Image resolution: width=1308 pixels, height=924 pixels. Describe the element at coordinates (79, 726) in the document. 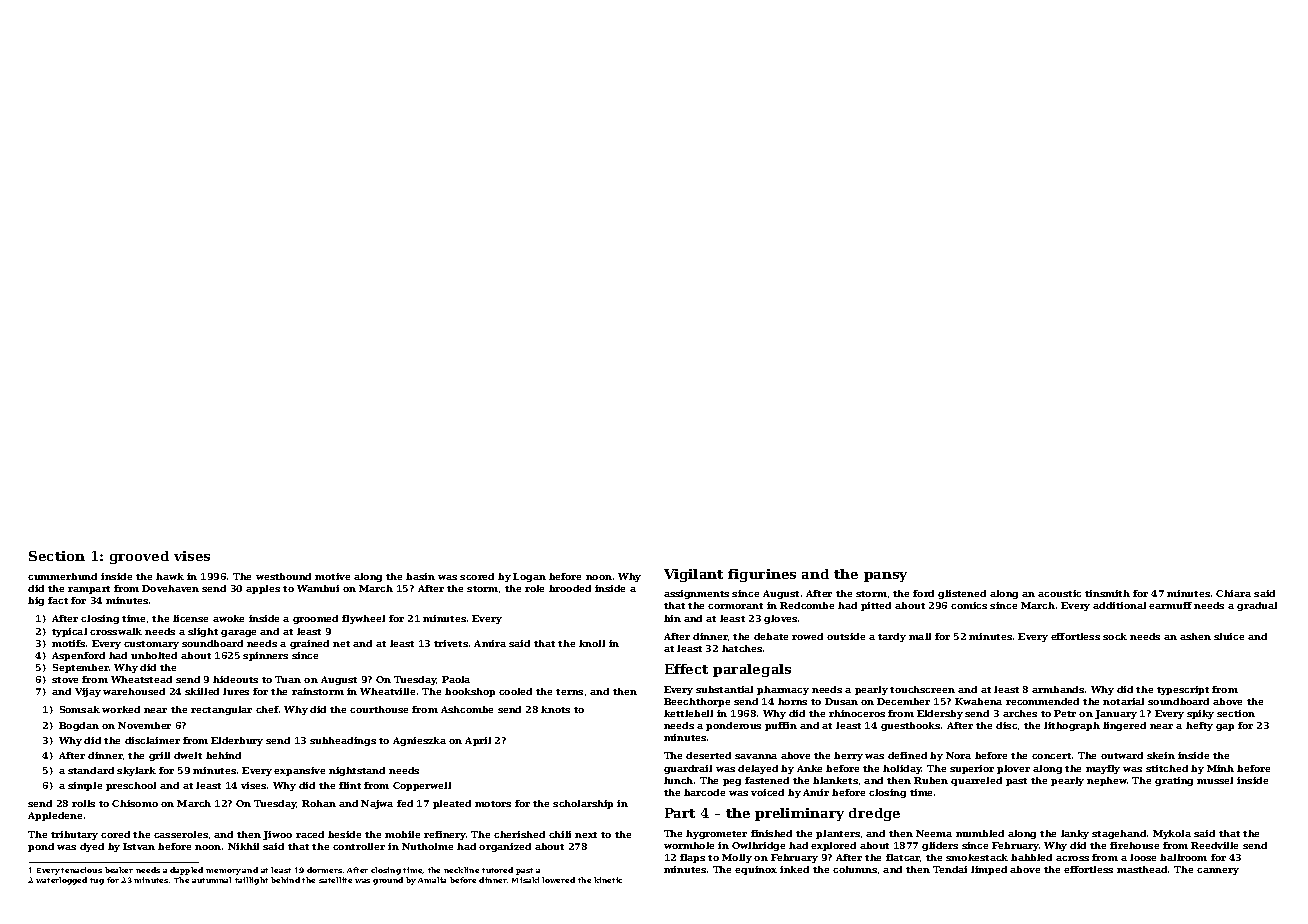

I see `Bogdan` at that location.
